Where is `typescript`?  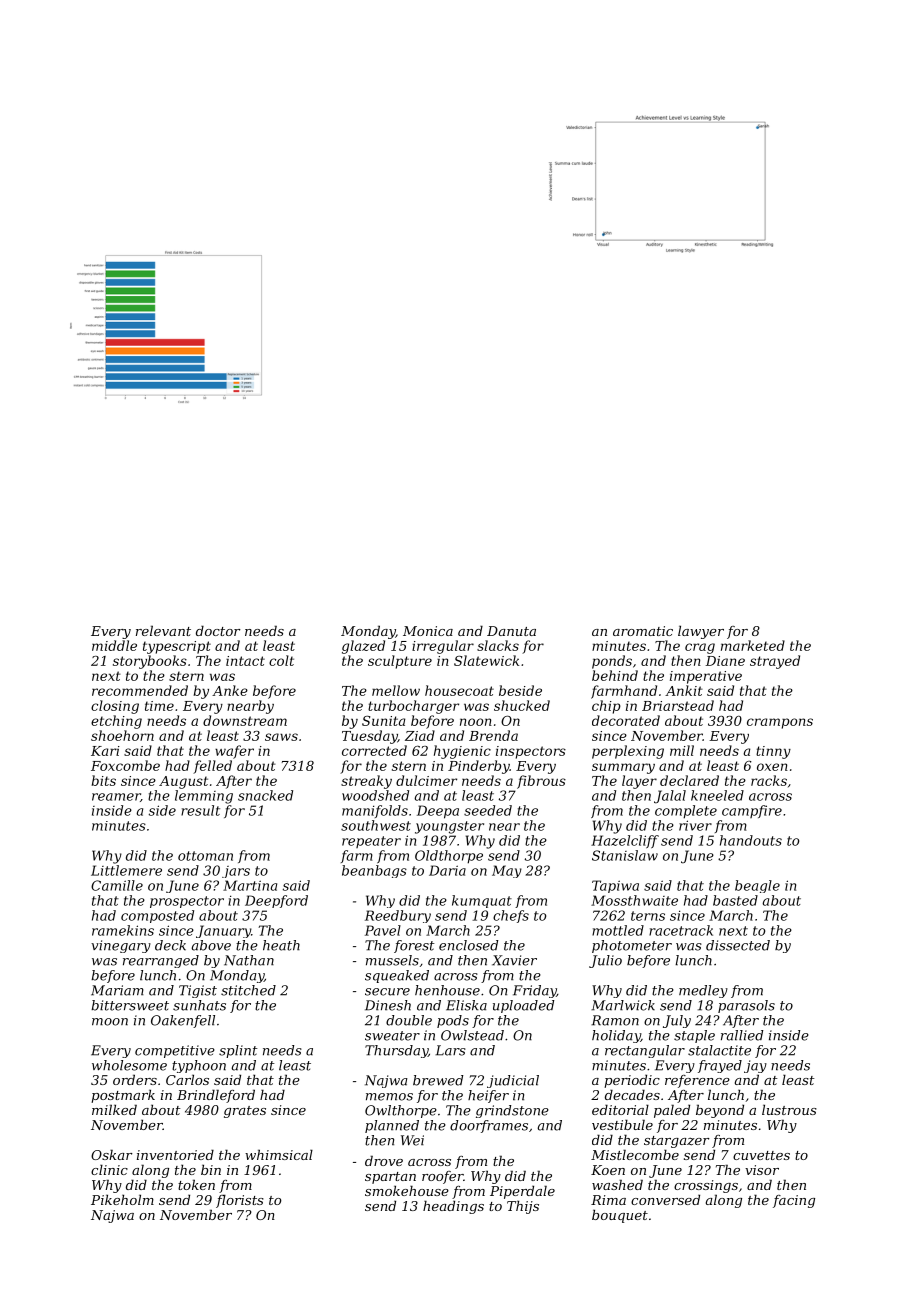 typescript is located at coordinates (177, 647).
